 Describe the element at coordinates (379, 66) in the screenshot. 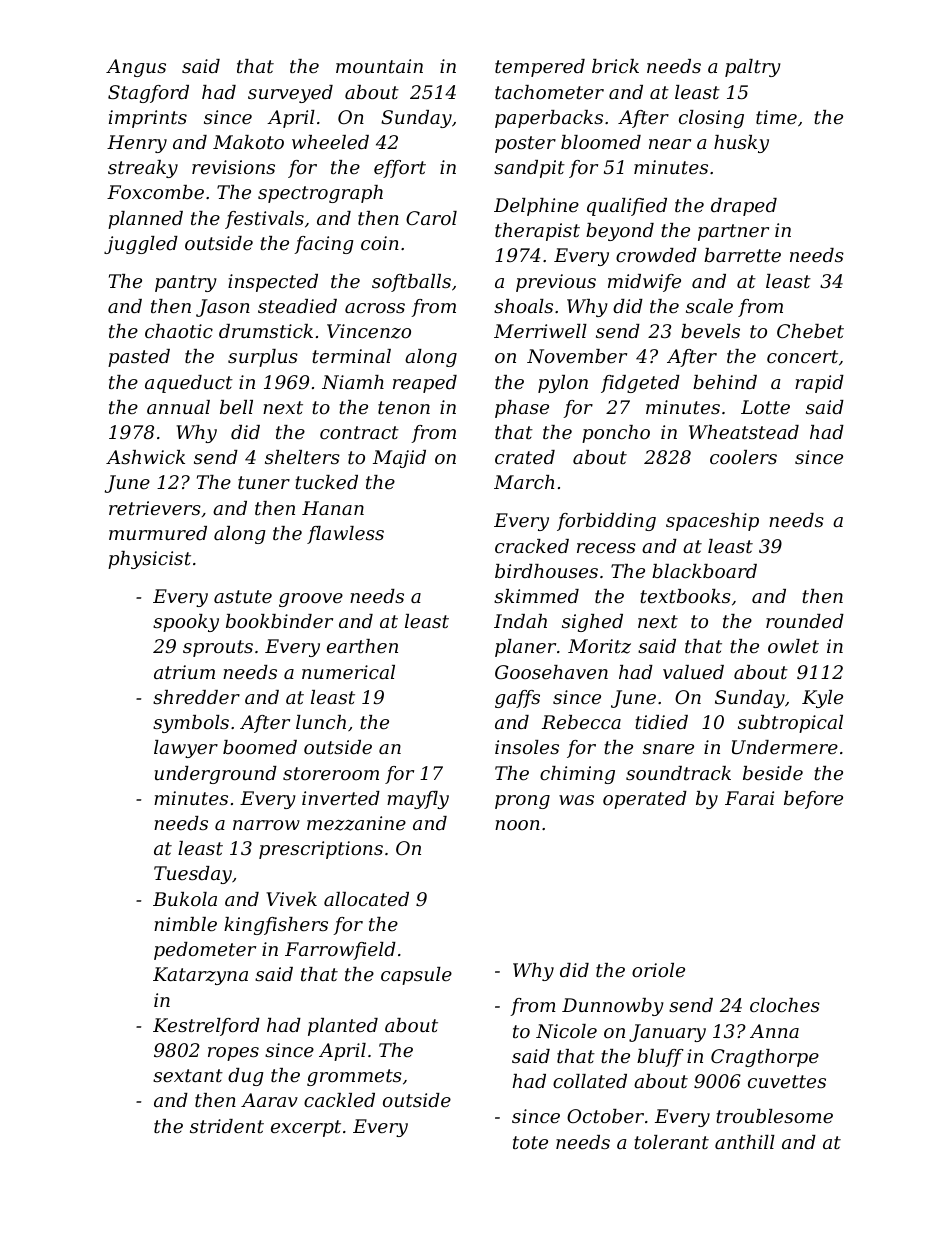

I see `mountain` at that location.
